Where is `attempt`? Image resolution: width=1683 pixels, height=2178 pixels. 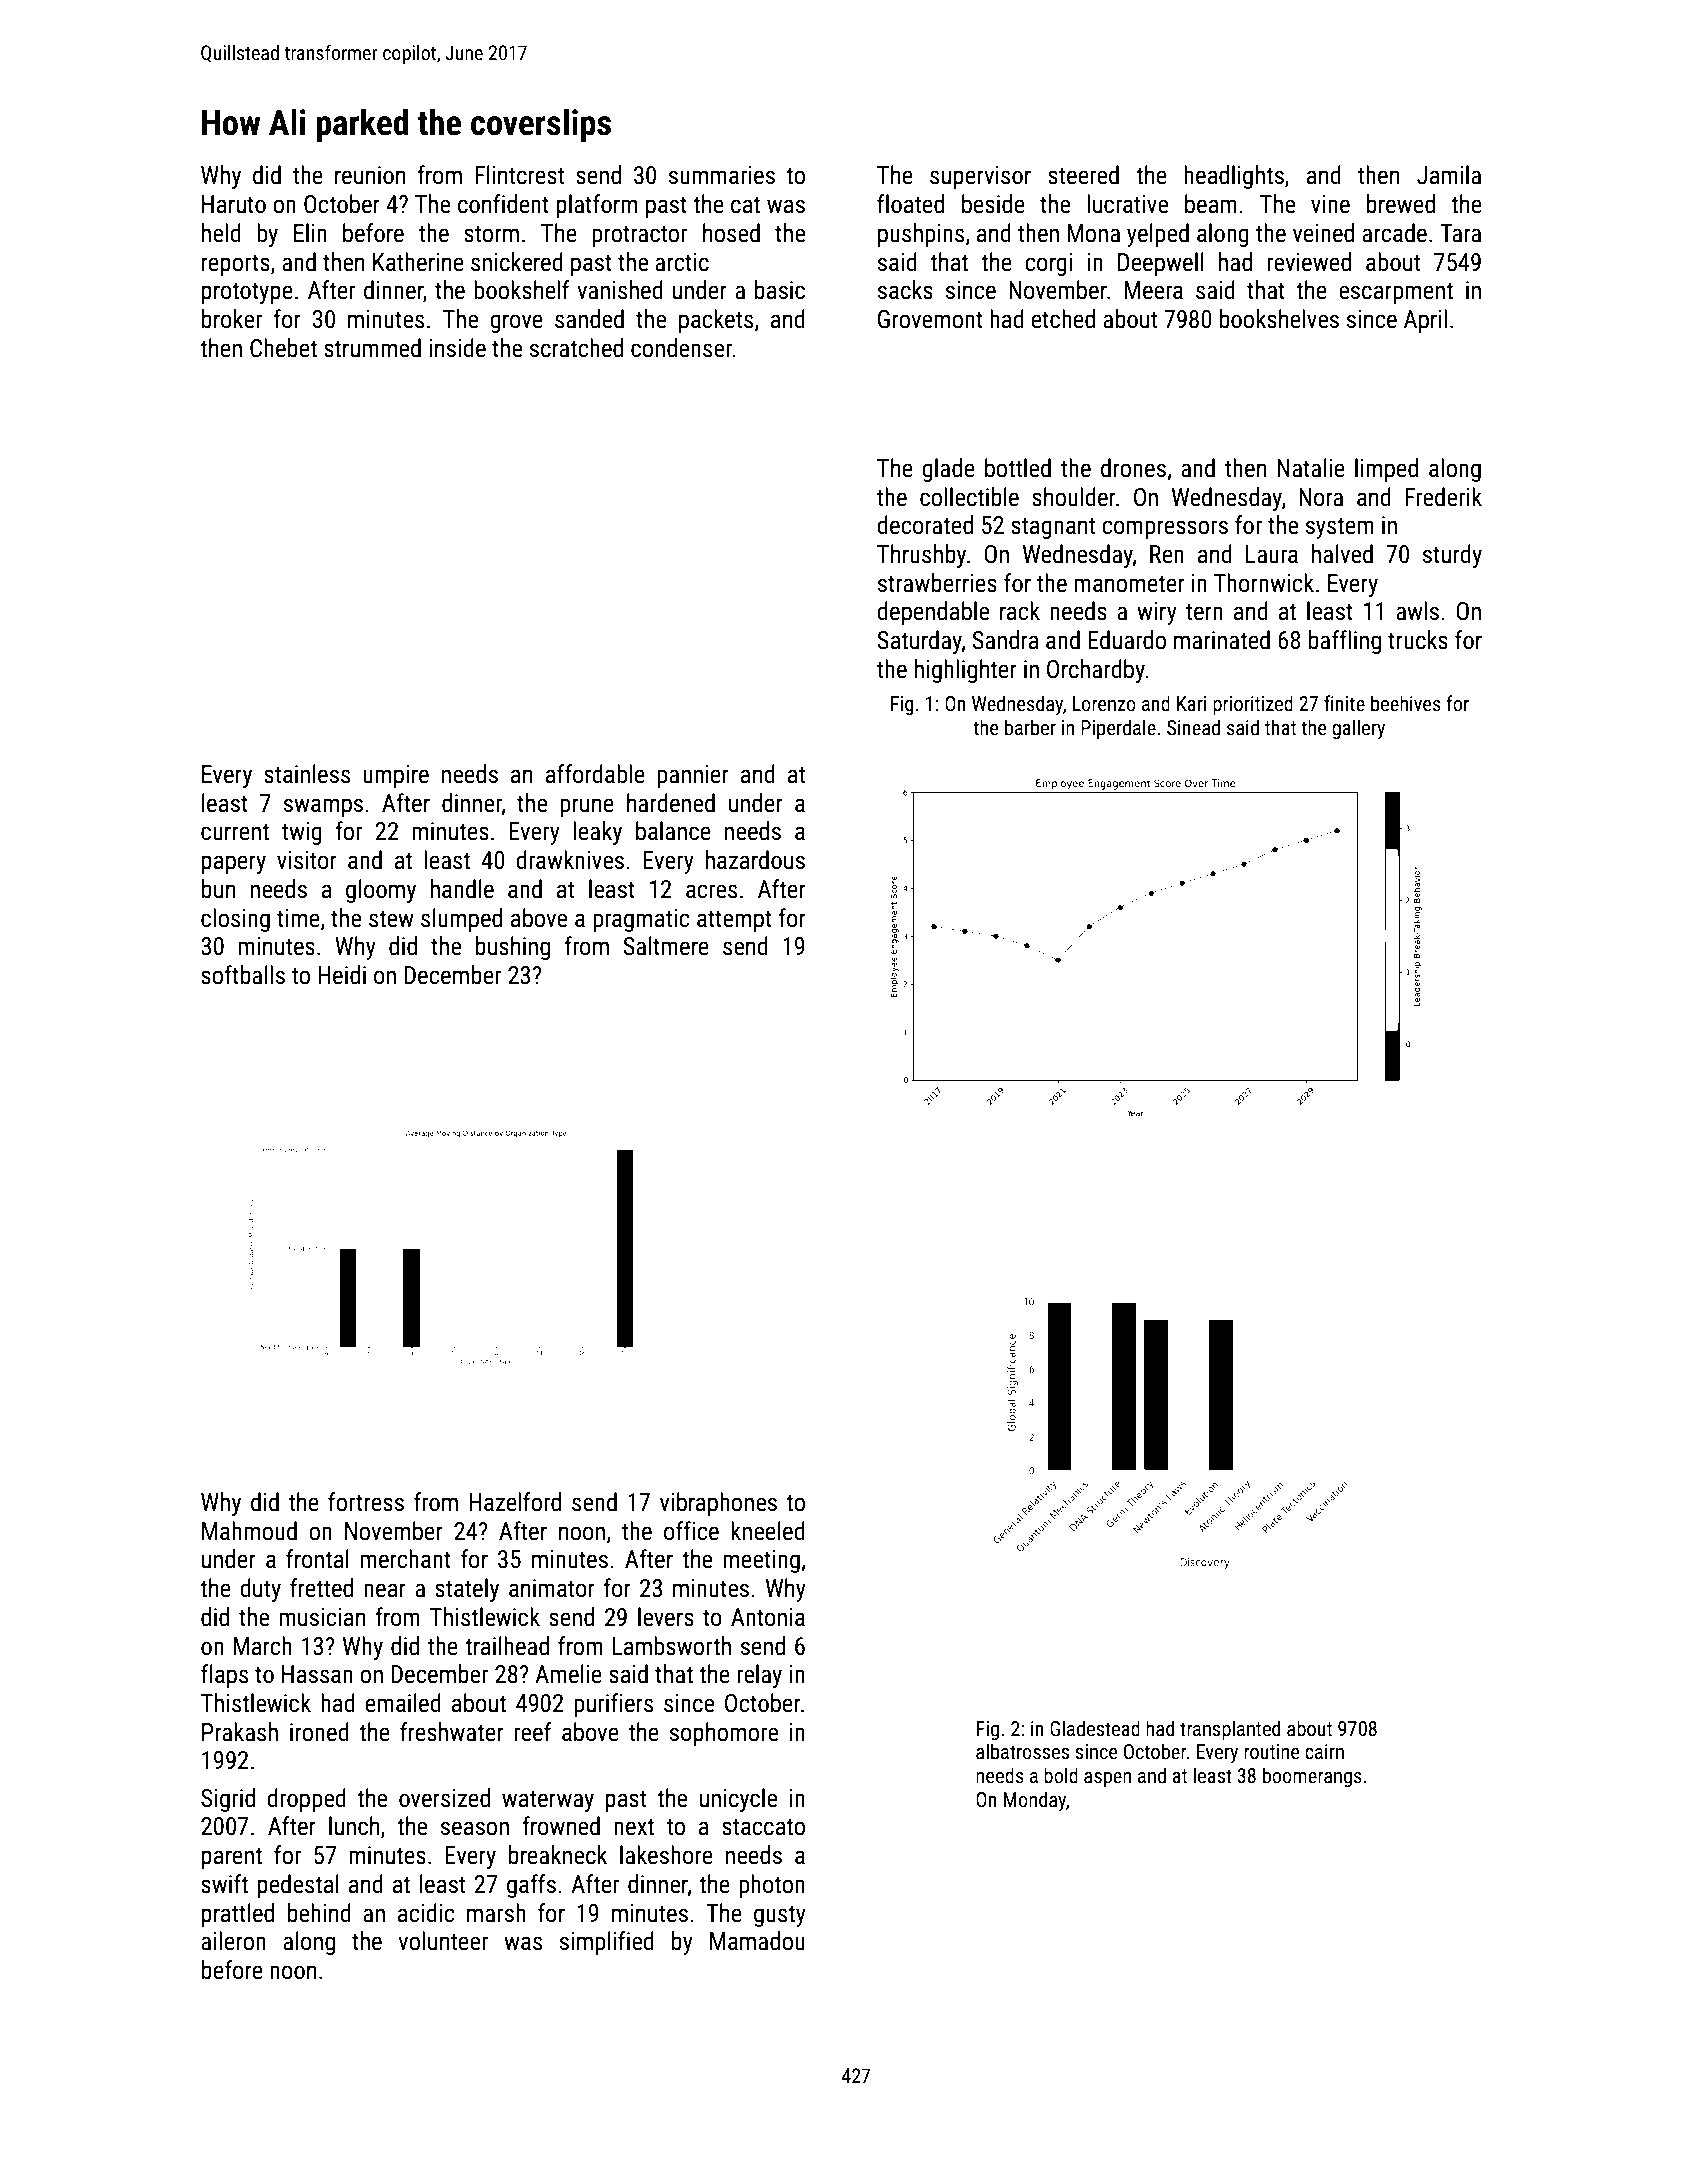 attempt is located at coordinates (734, 921).
